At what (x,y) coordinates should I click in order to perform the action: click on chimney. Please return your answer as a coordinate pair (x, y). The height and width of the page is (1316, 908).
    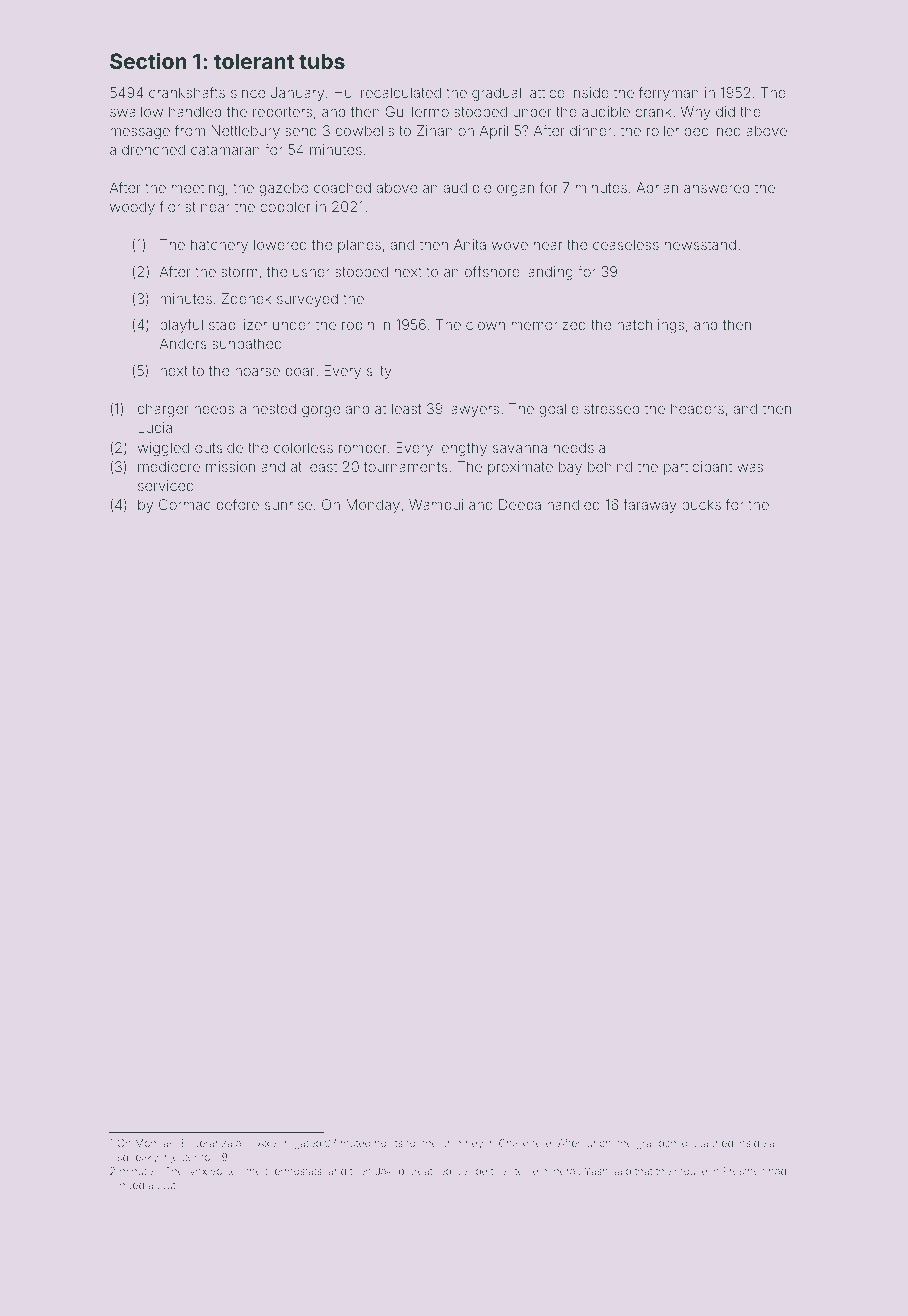
    Looking at the image, I should click on (462, 1144).
